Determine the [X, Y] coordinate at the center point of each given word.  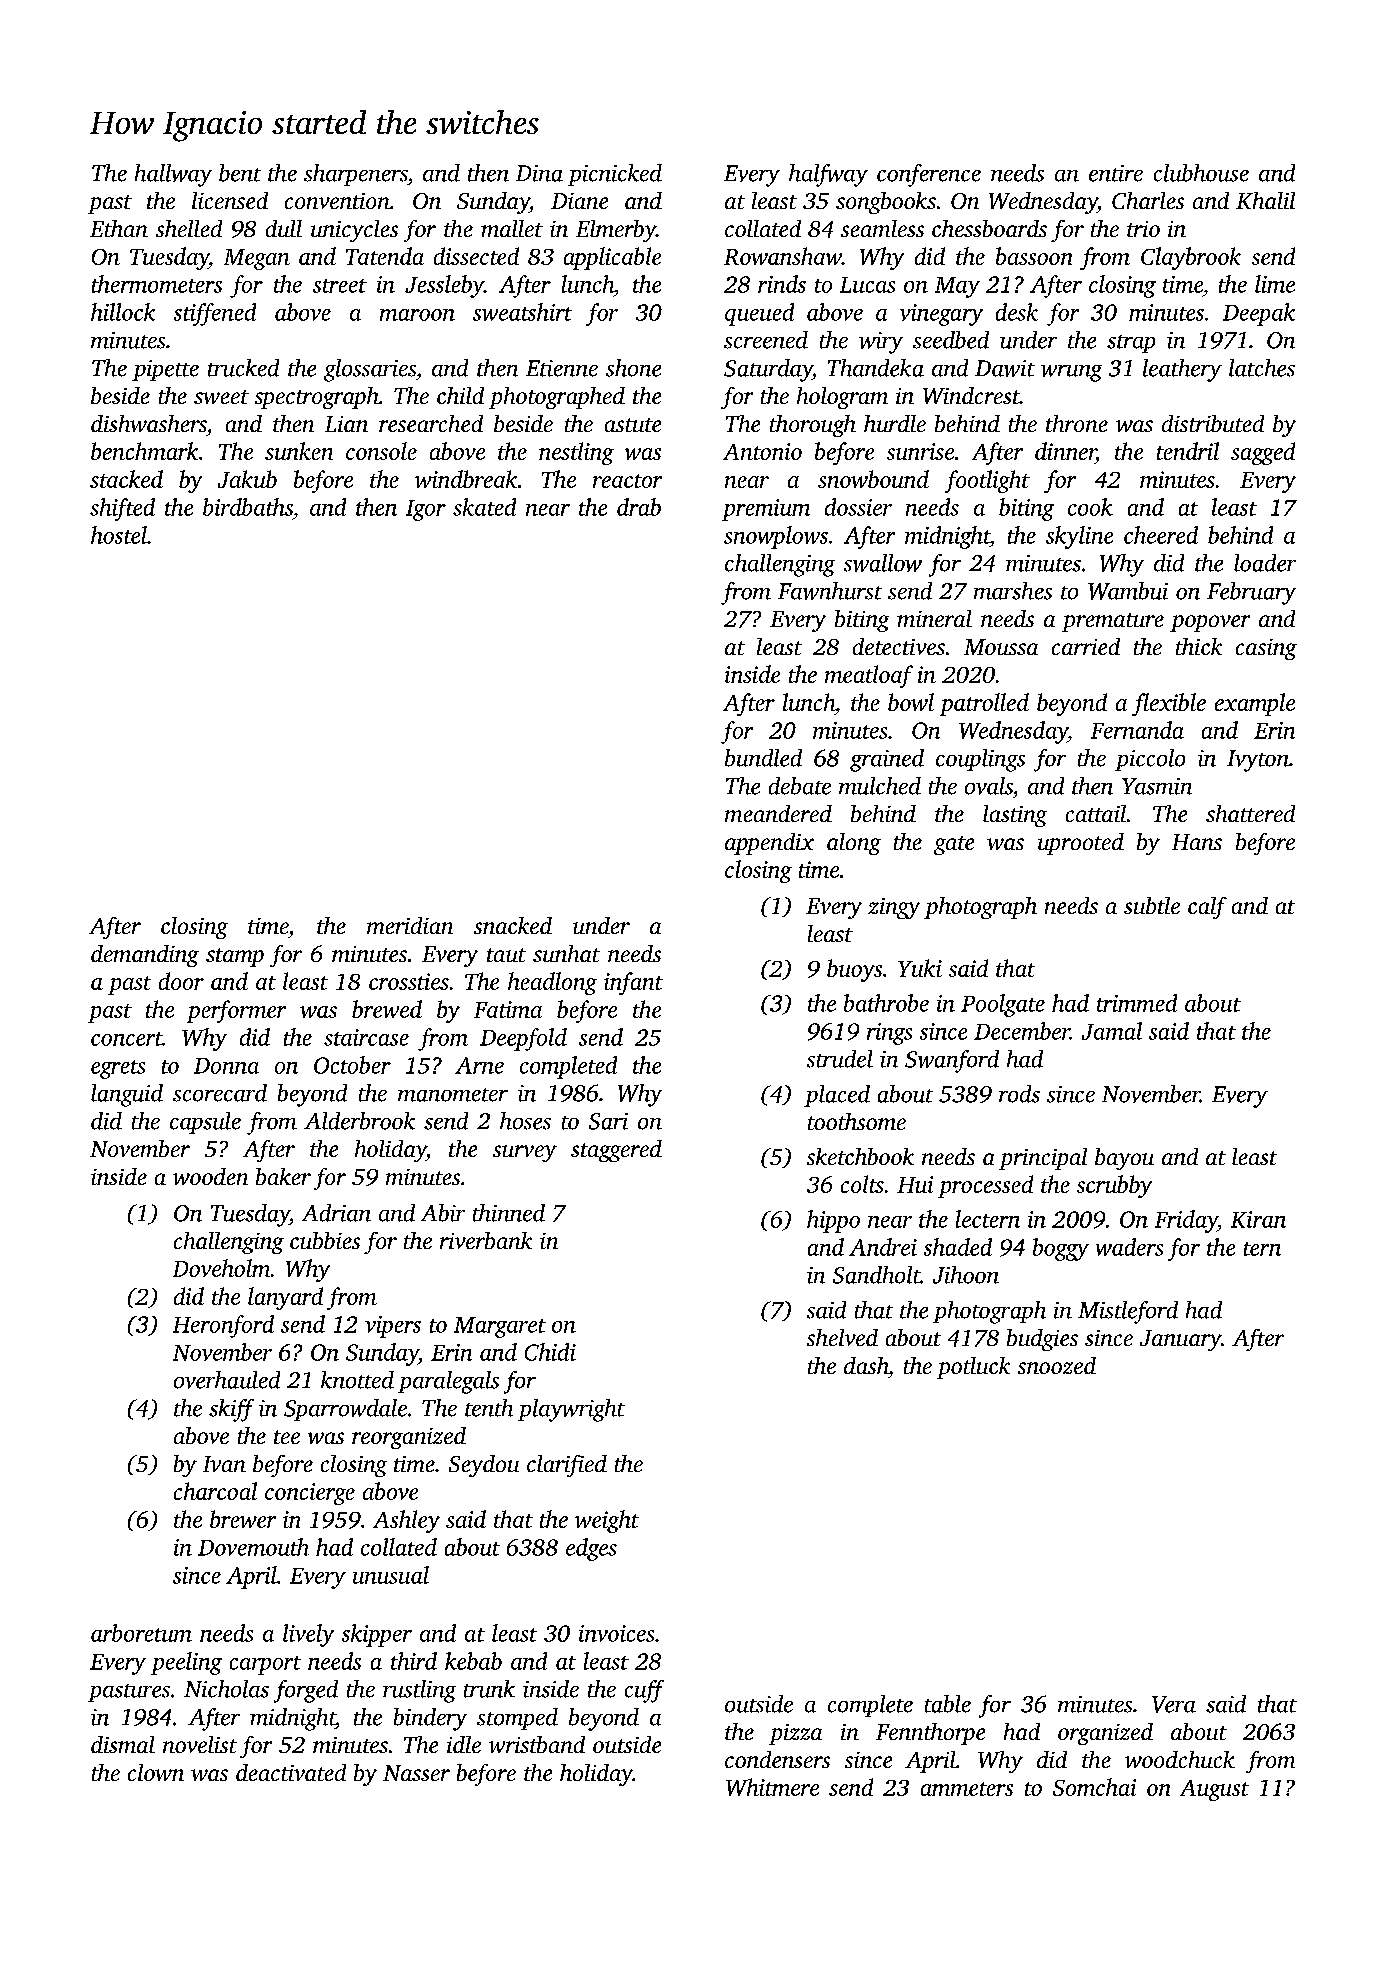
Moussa [1001, 647]
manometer [453, 1095]
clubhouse [1201, 173]
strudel [840, 1059]
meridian [410, 925]
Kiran [1258, 1219]
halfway [828, 175]
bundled [763, 758]
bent [240, 173]
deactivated [291, 1772]
